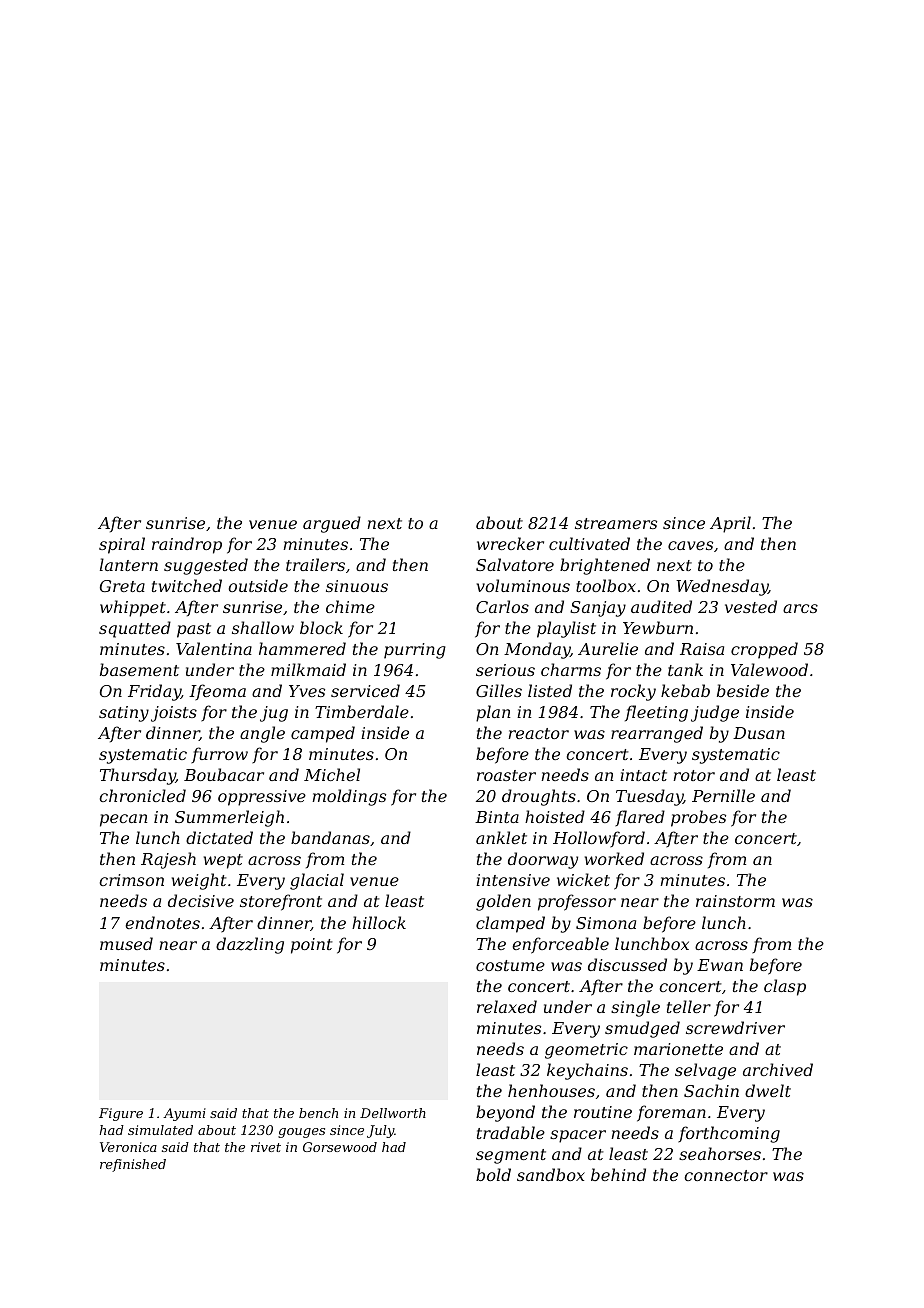 Image resolution: width=924 pixels, height=1308 pixels. What do you see at coordinates (318, 1113) in the document?
I see `bench` at bounding box center [318, 1113].
